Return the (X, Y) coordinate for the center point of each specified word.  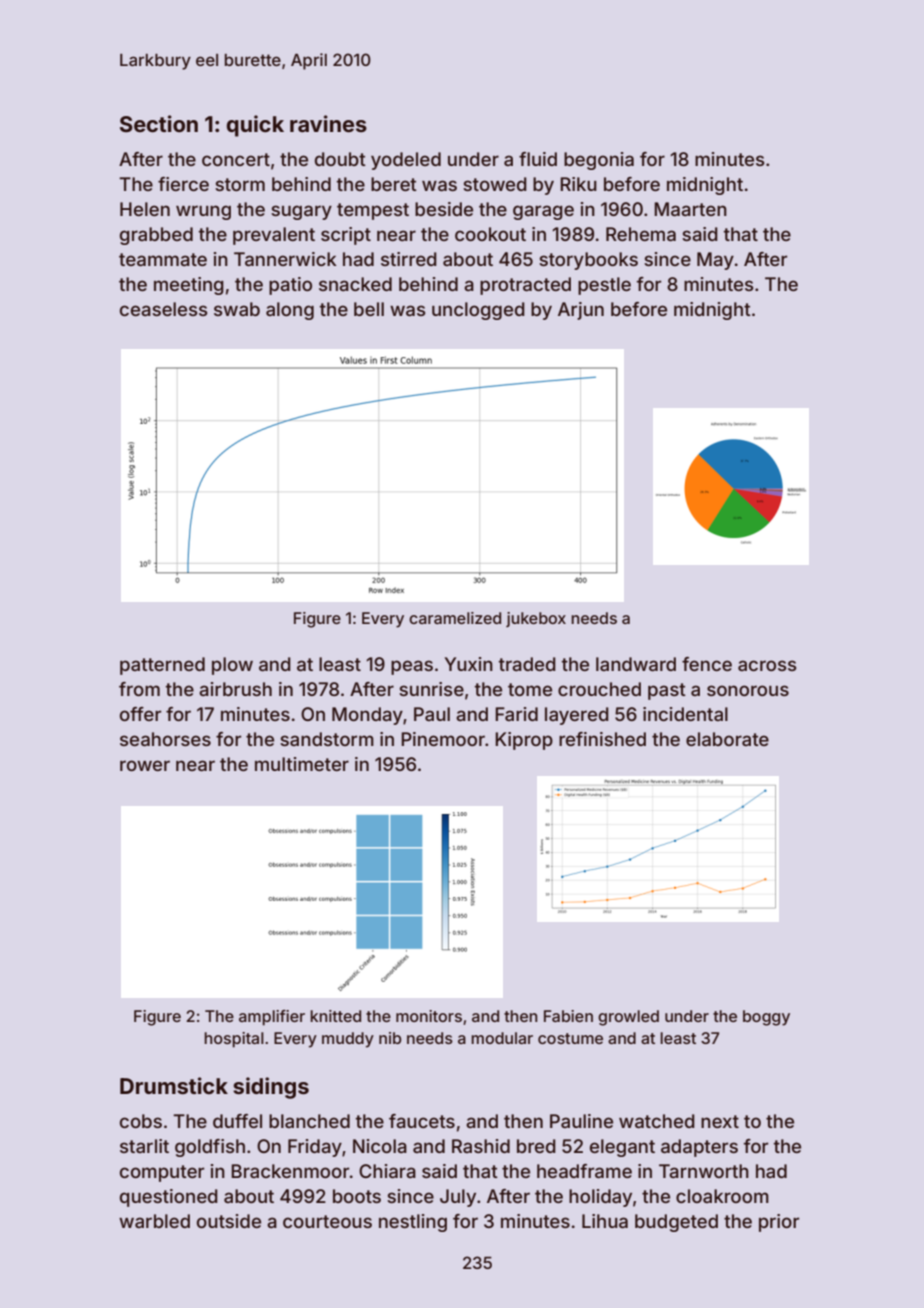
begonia (599, 161)
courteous (327, 1221)
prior (779, 1223)
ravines (328, 123)
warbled (154, 1221)
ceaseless (163, 309)
